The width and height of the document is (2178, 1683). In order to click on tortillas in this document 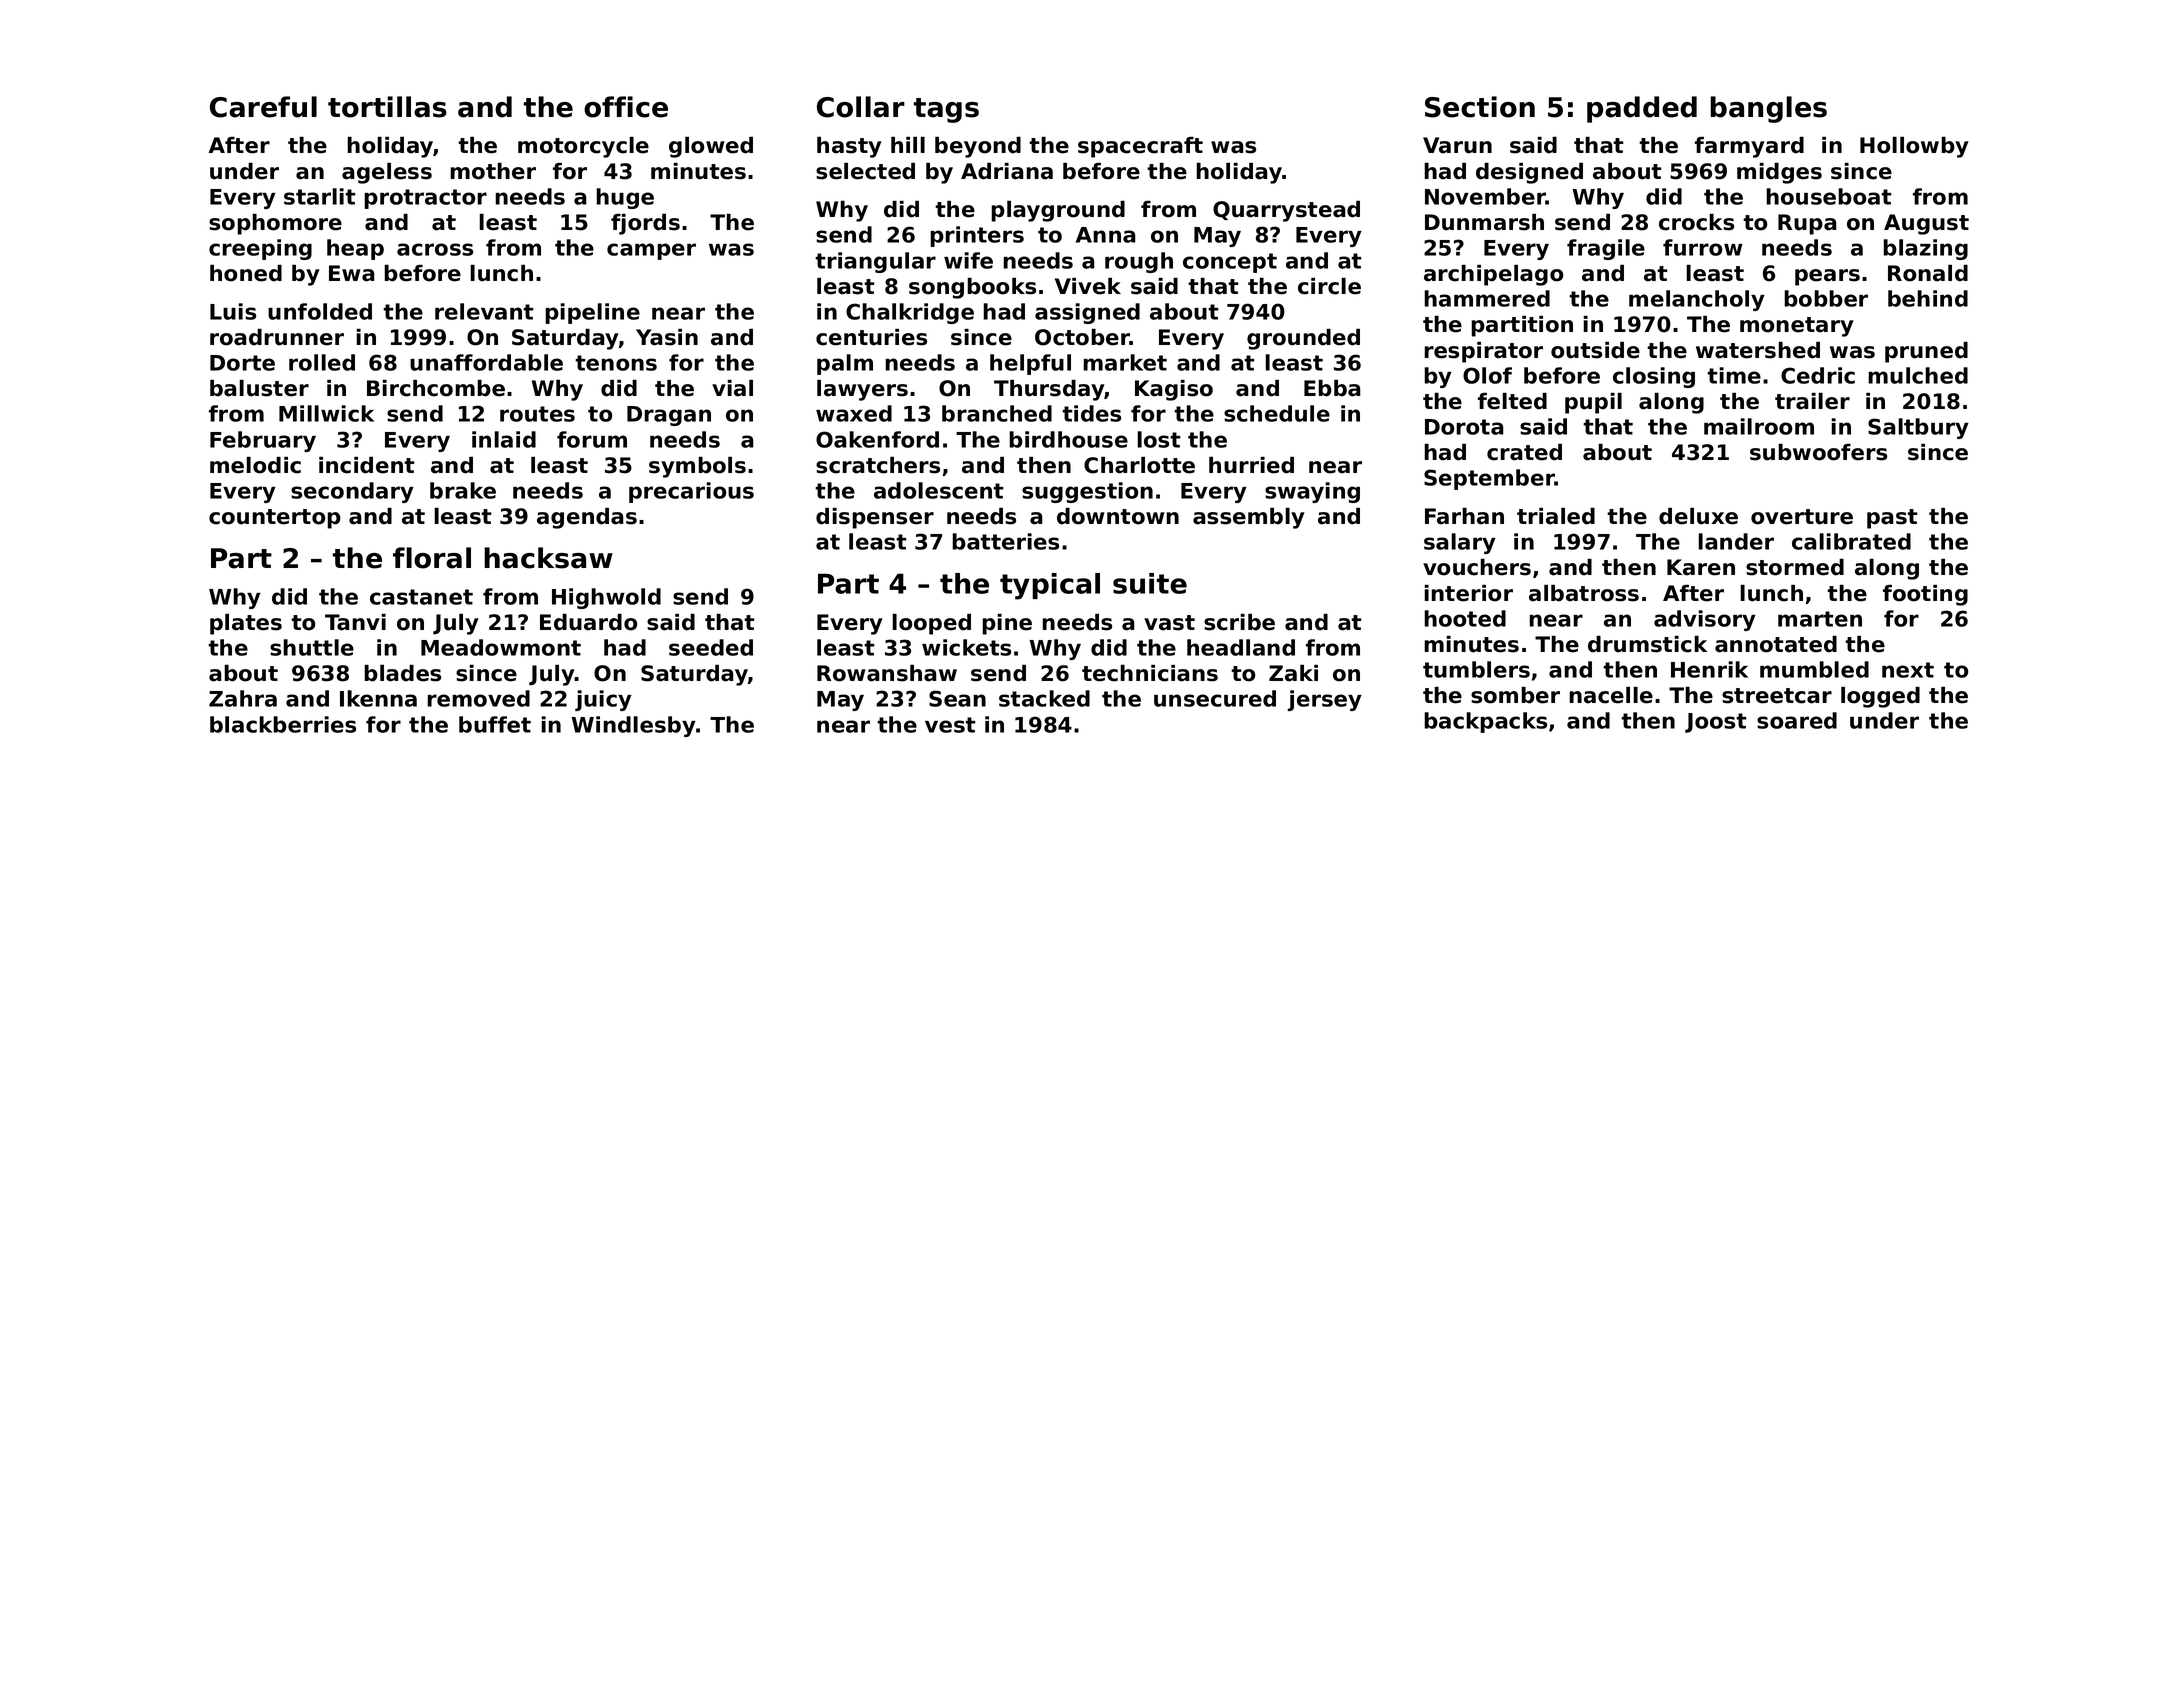, I will do `click(387, 107)`.
